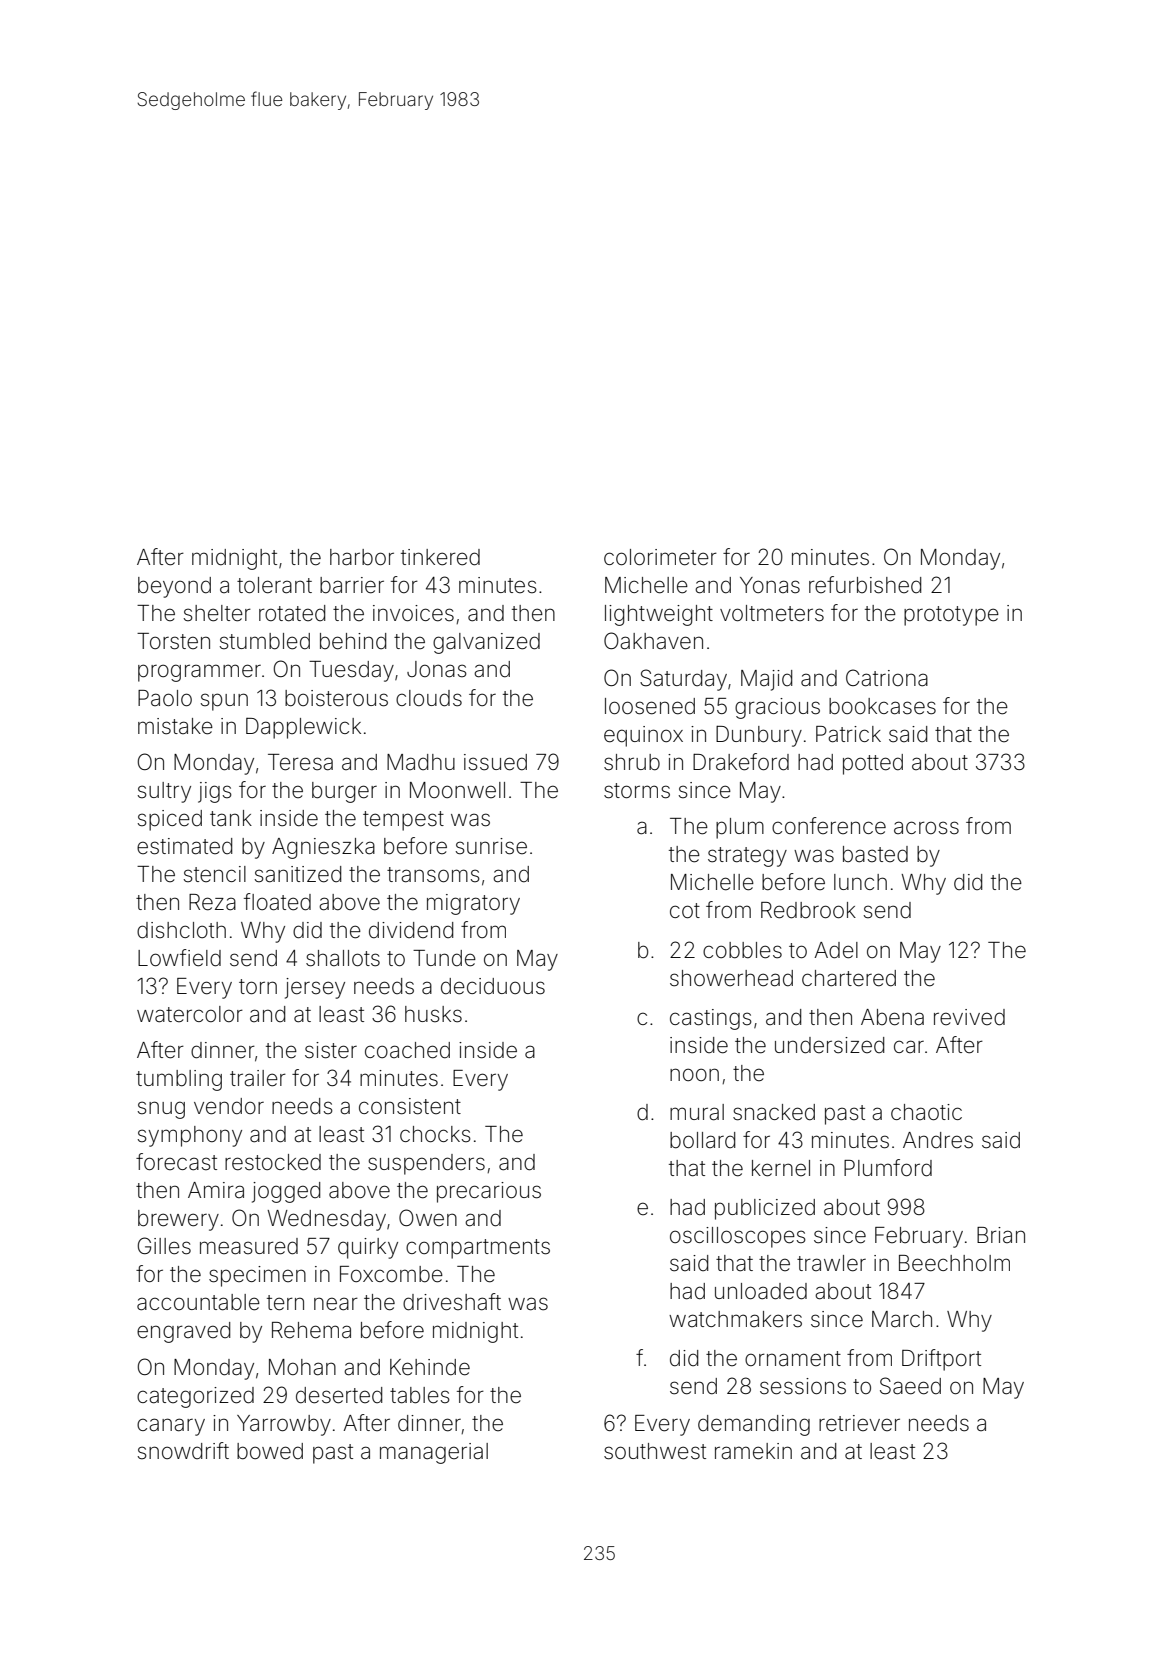 This document has width=1165, height=1654. I want to click on chartered, so click(849, 978).
